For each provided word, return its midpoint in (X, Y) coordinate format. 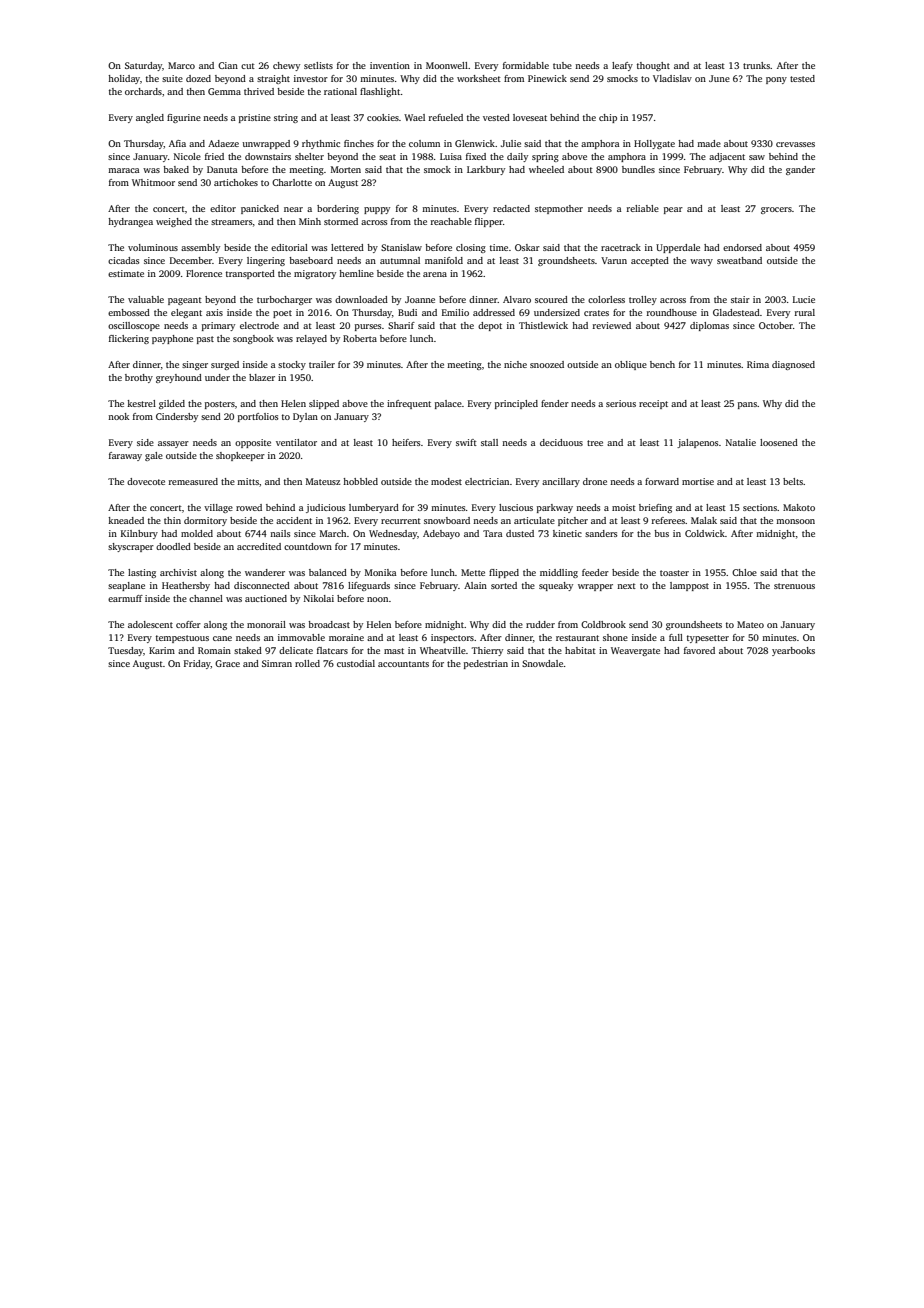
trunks (756, 65)
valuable (146, 299)
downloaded (361, 299)
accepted (650, 261)
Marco (181, 65)
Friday (197, 664)
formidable (526, 65)
